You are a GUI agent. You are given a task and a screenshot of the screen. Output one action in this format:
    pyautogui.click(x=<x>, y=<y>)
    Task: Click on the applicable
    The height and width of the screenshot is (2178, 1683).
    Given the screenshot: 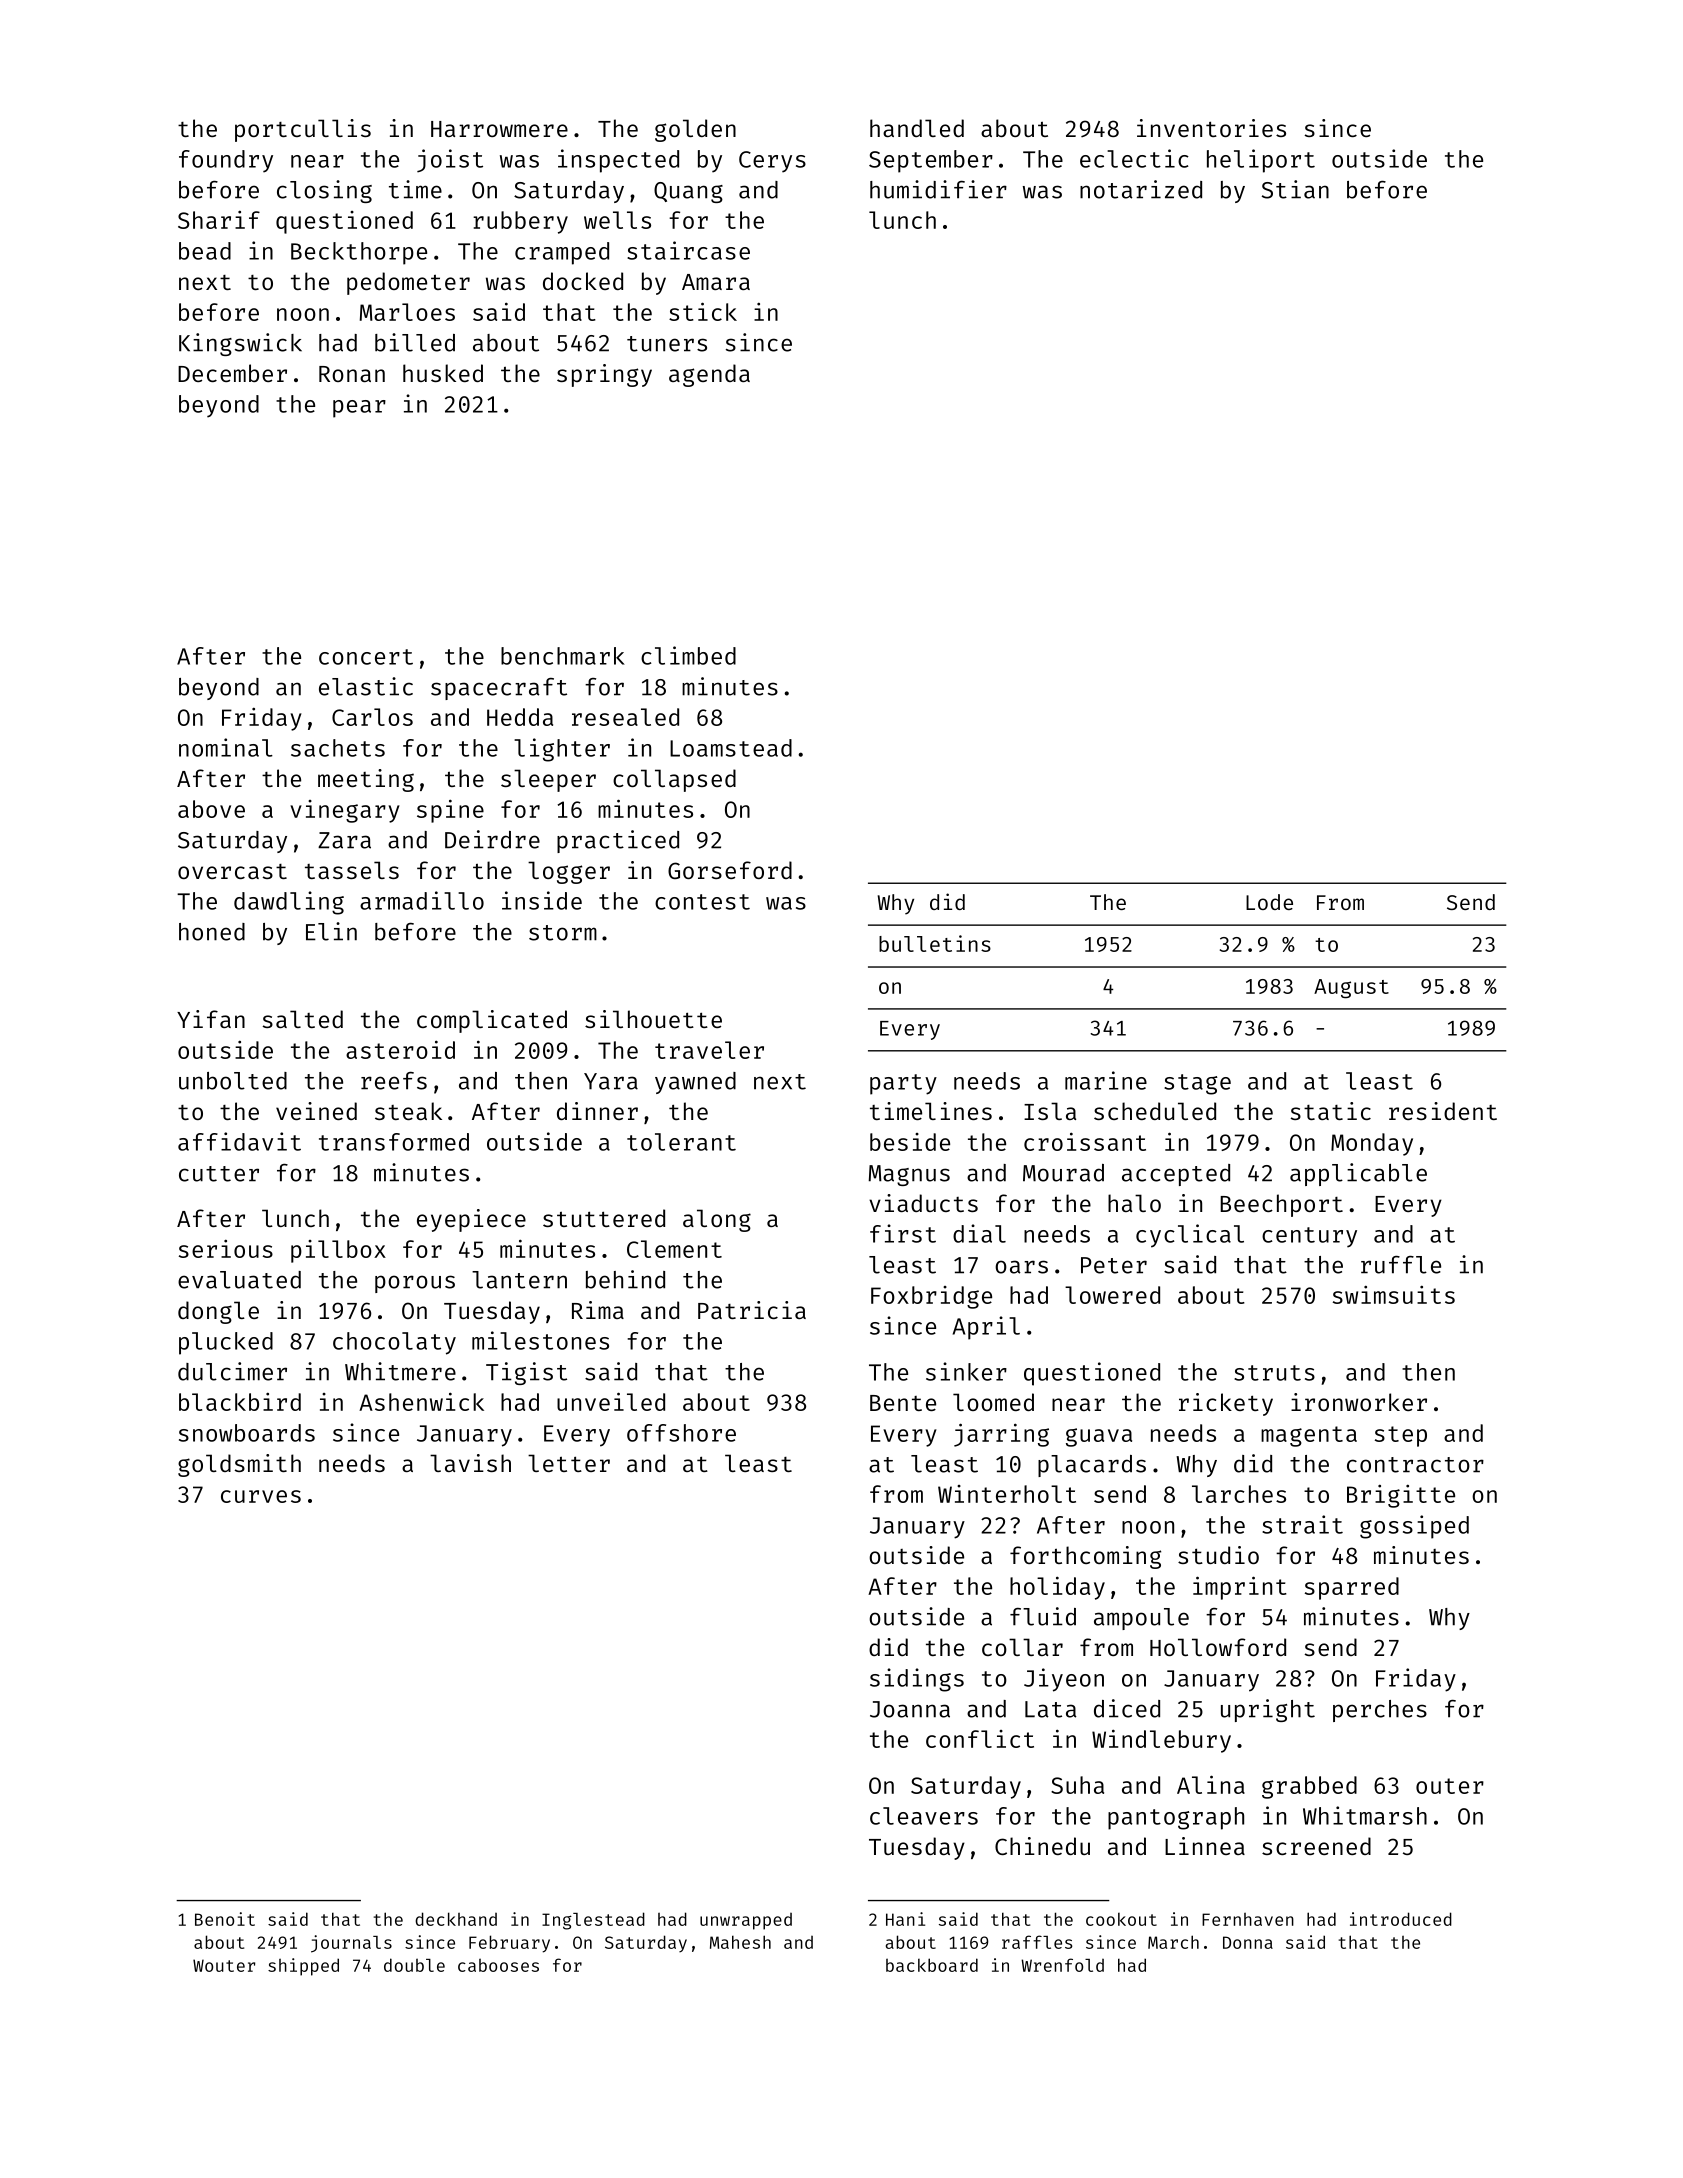 What is the action you would take?
    pyautogui.click(x=1358, y=1174)
